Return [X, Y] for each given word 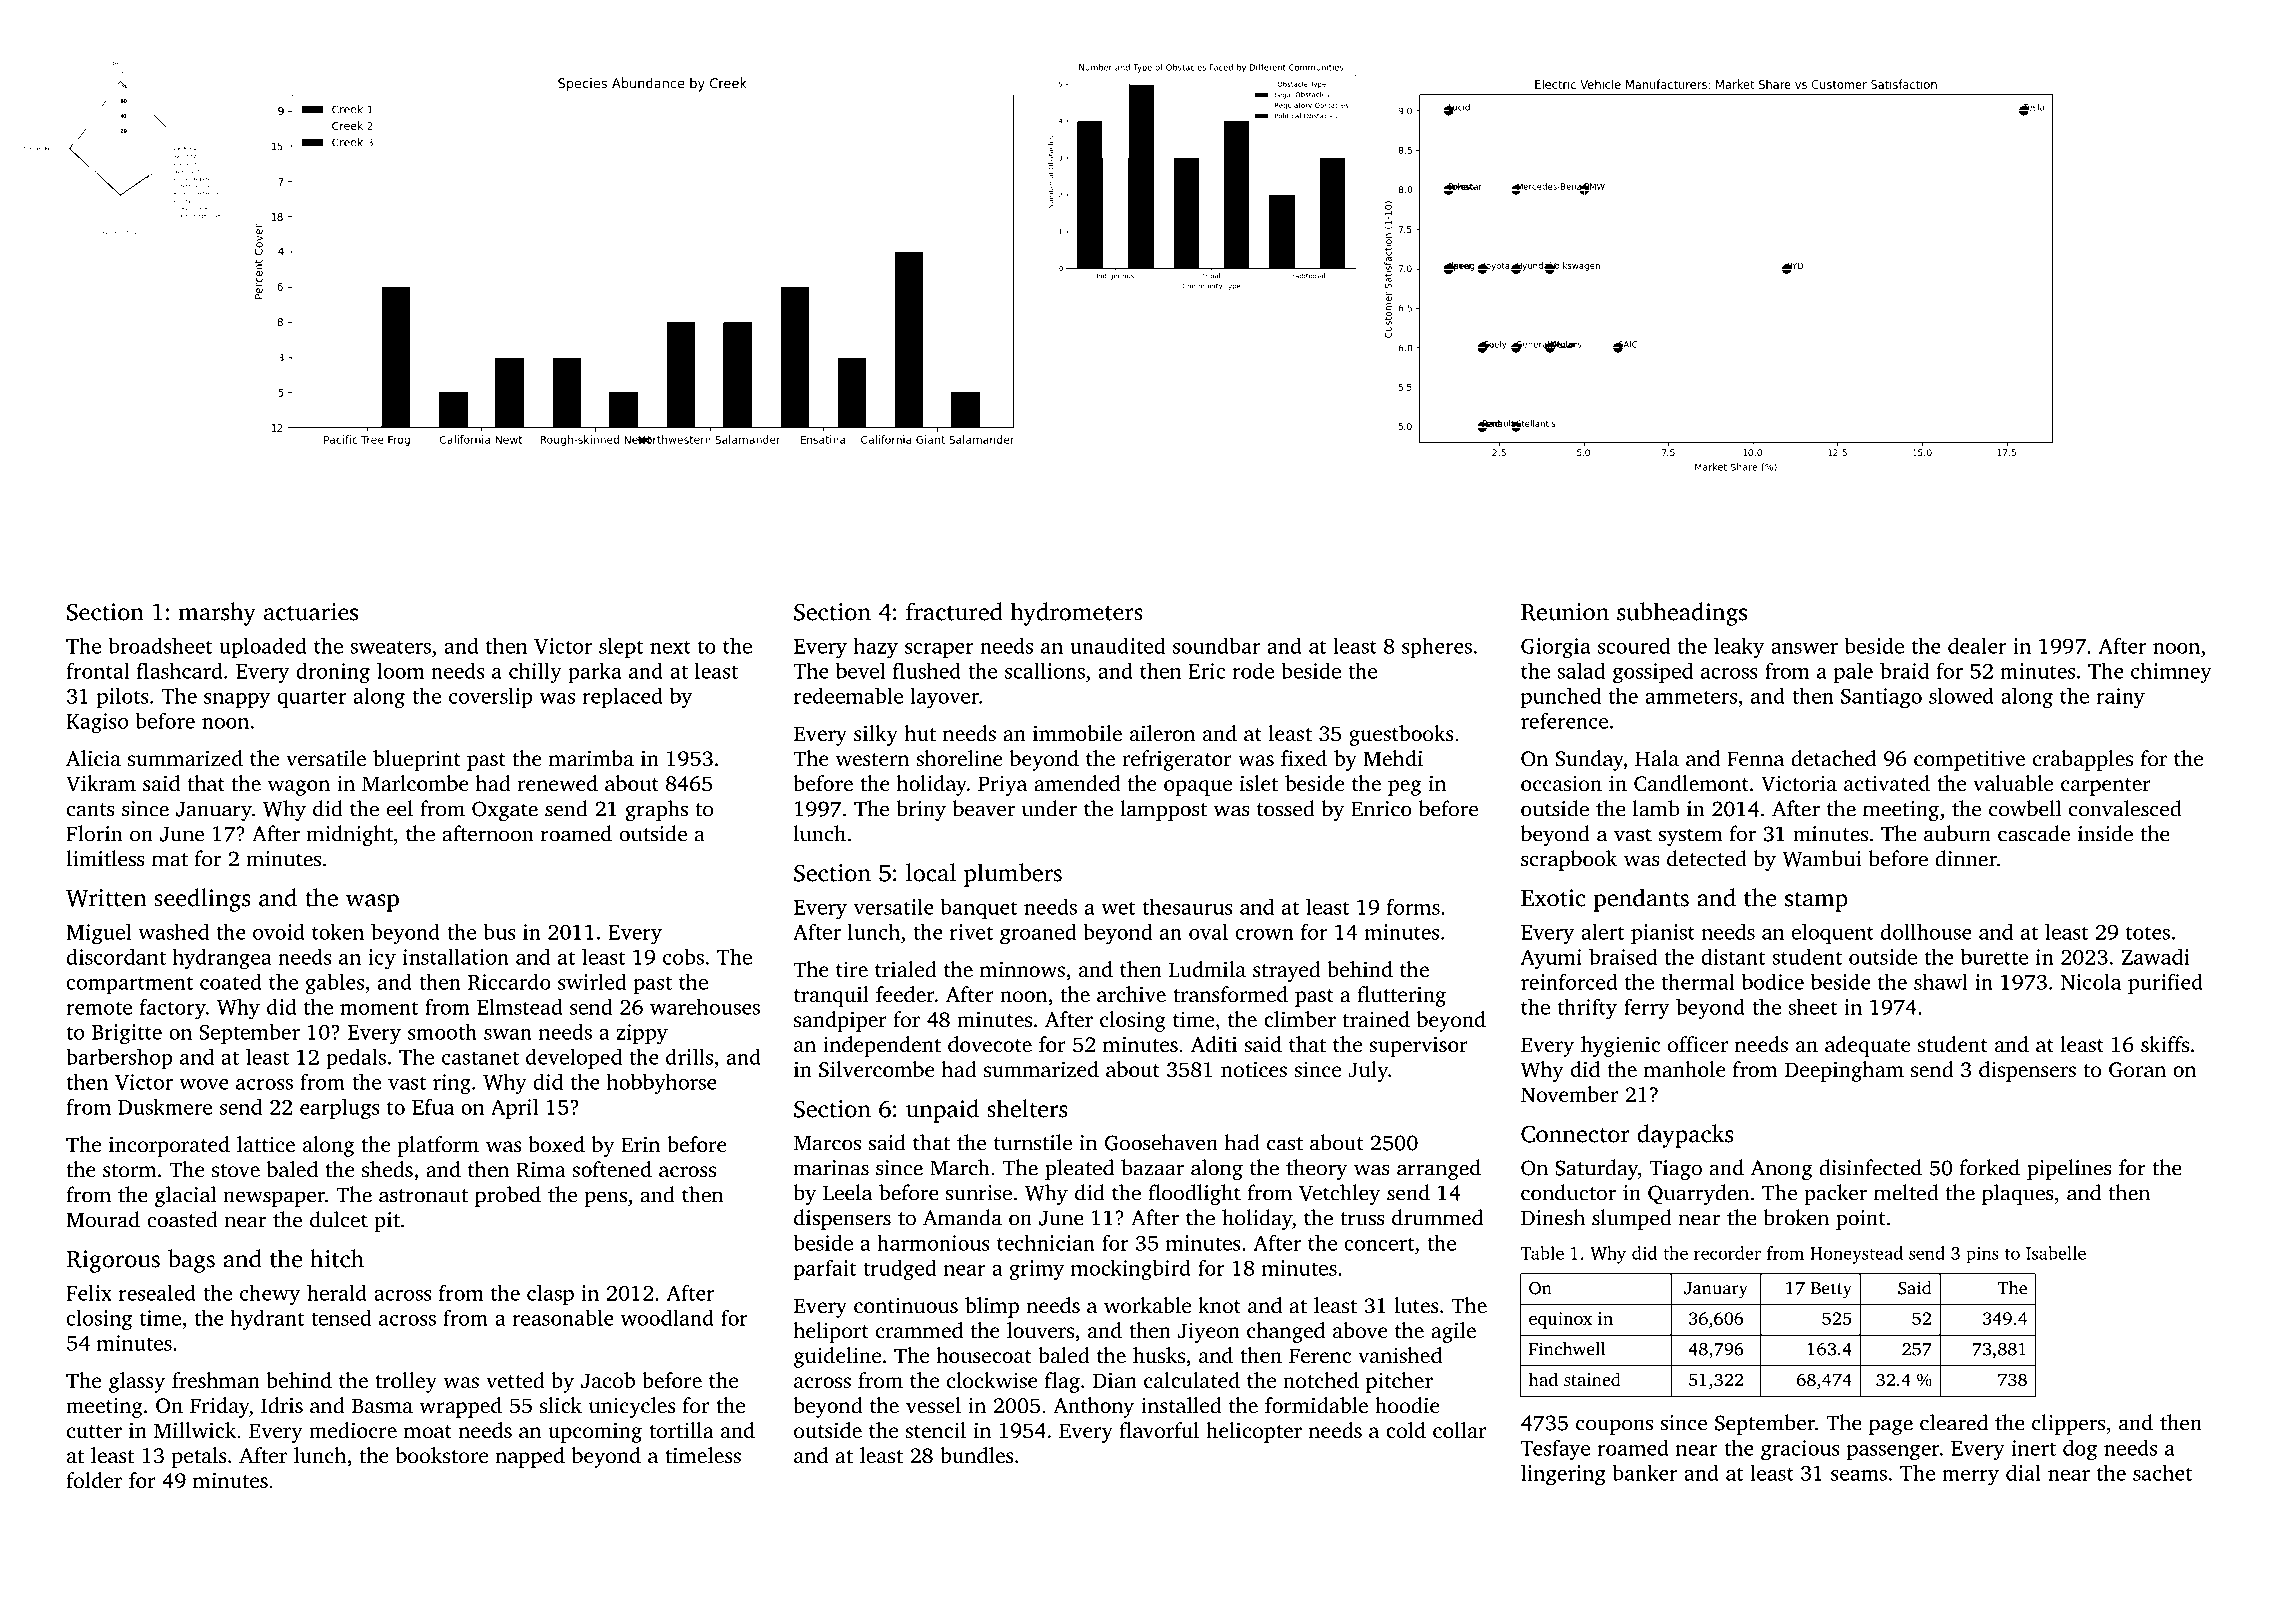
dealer [1977, 646]
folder [94, 1480]
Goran [2137, 1070]
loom [400, 671]
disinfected [1870, 1167]
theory [1316, 1169]
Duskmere [165, 1107]
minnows [1022, 969]
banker [1644, 1472]
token [338, 931]
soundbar [1216, 646]
